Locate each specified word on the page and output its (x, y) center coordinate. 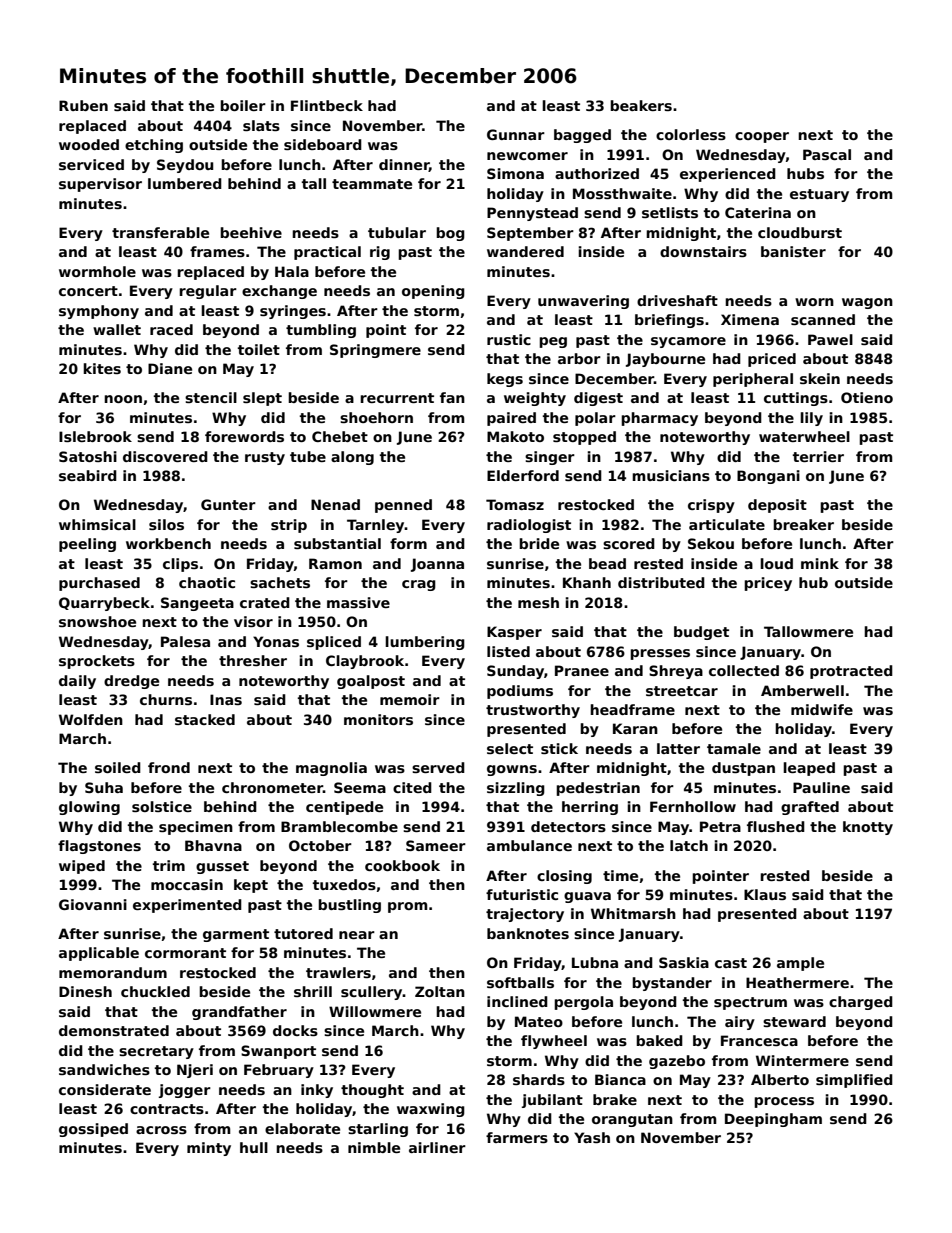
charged (861, 1003)
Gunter (228, 504)
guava (587, 897)
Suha (104, 787)
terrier (818, 456)
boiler (243, 105)
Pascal (827, 154)
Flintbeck (327, 105)
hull (254, 1147)
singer (550, 458)
